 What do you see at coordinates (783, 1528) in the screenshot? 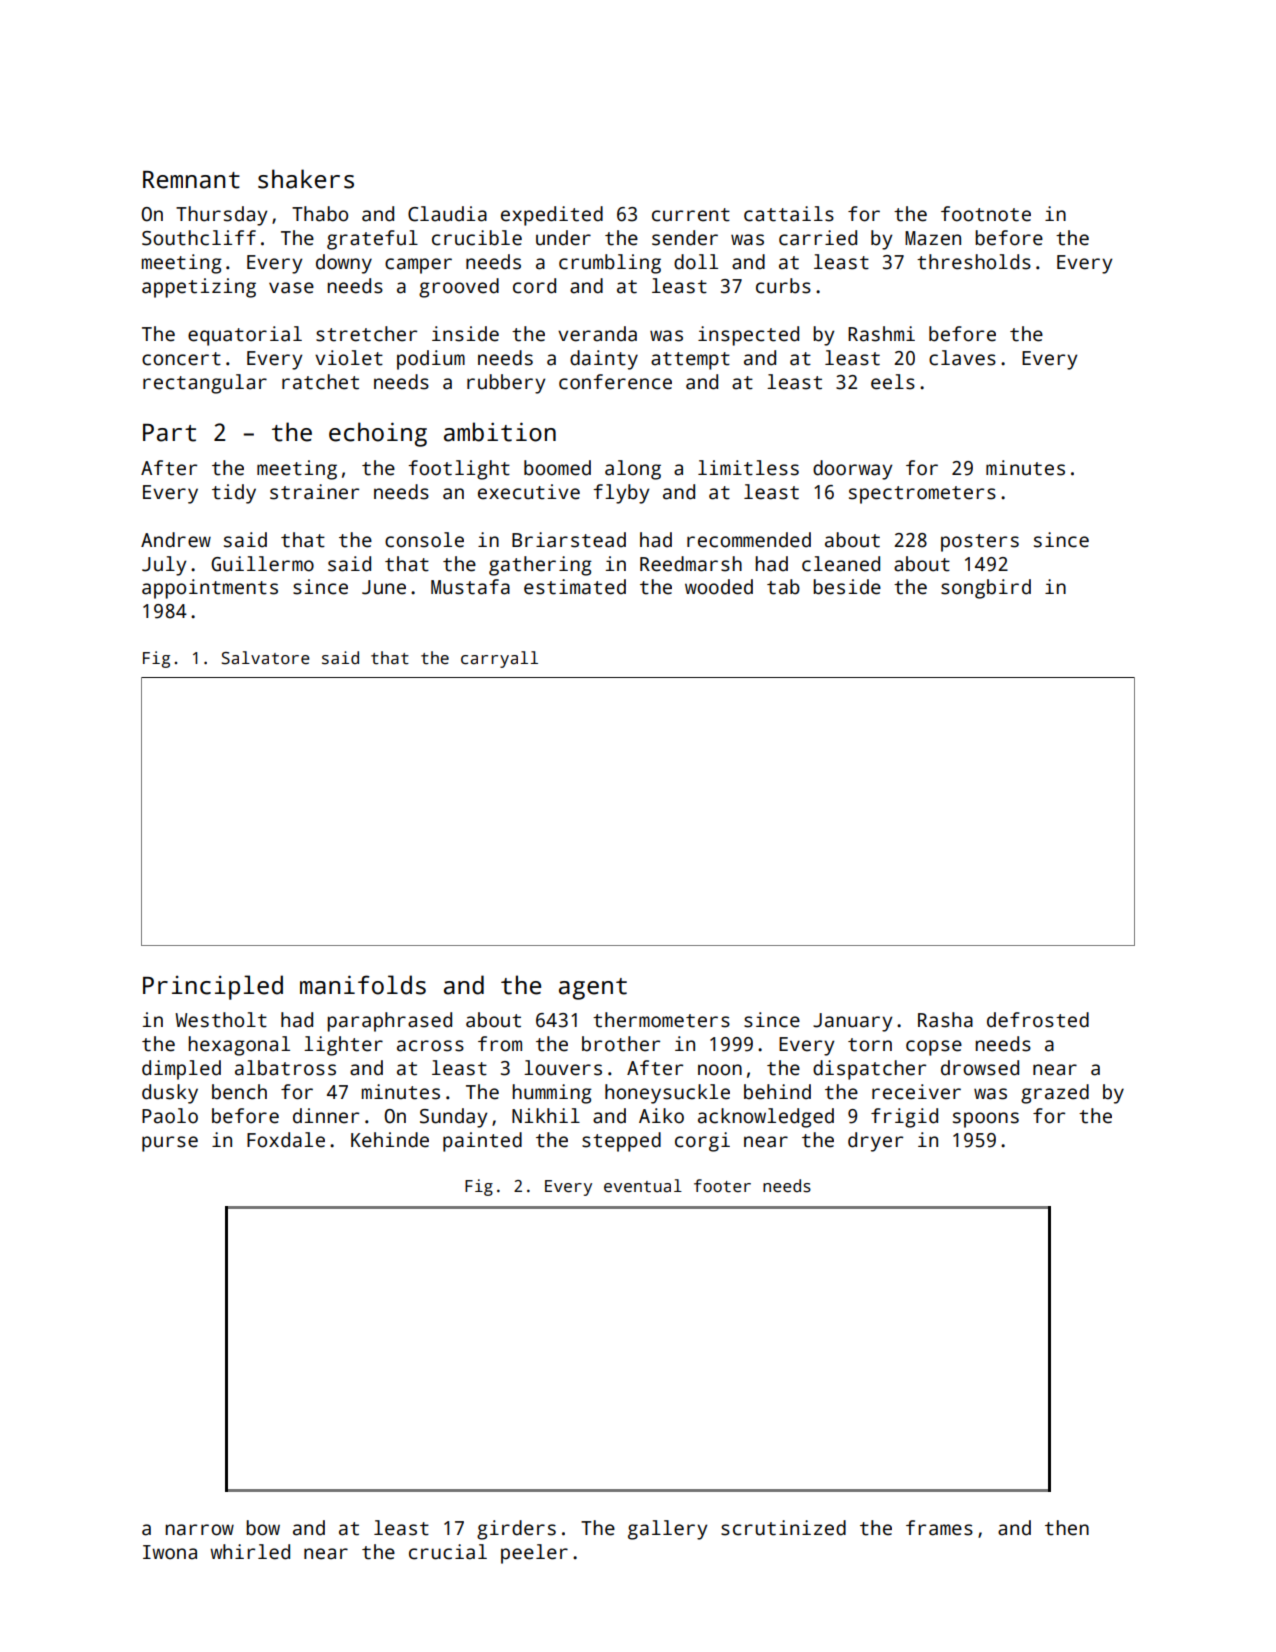
I see `scrutinized` at bounding box center [783, 1528].
